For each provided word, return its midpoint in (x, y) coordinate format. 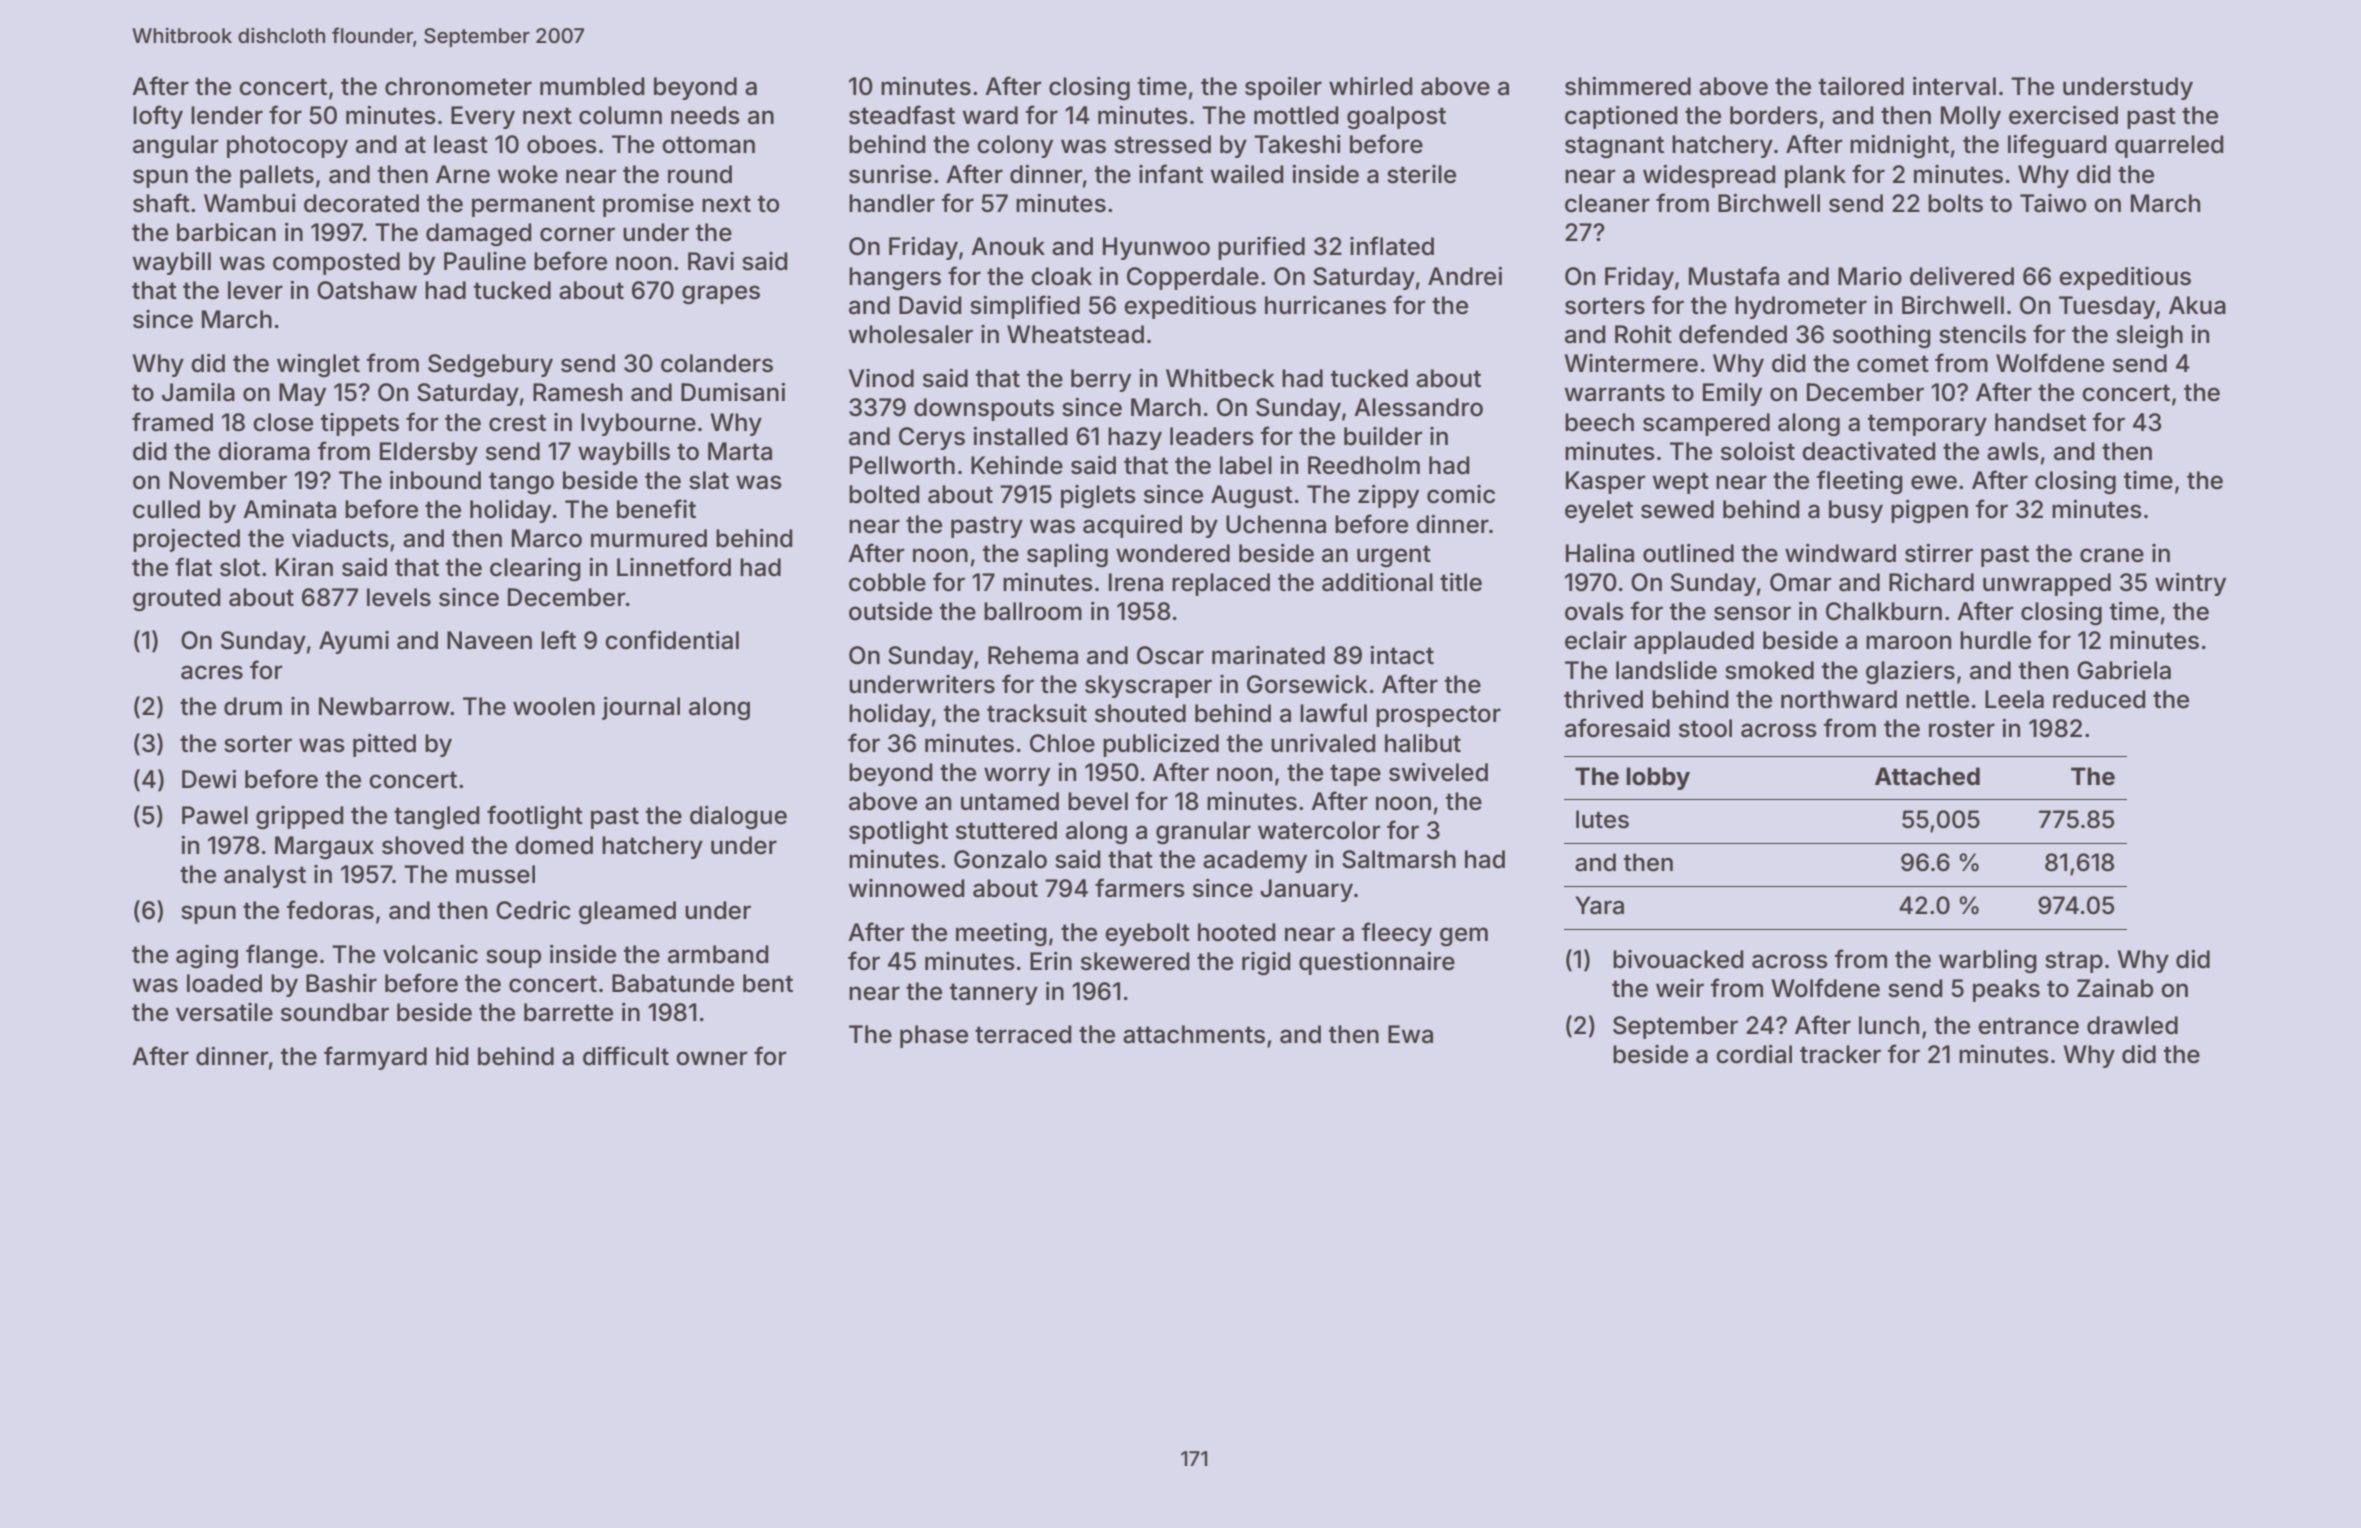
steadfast (902, 115)
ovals (1594, 611)
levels (399, 597)
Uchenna (1276, 524)
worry (1017, 776)
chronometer (458, 86)
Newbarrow (384, 706)
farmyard (375, 1058)
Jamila (198, 392)
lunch (1889, 1025)
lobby (1658, 778)
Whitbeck (1220, 378)
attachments (1194, 1034)
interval (1954, 86)
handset (2040, 422)
